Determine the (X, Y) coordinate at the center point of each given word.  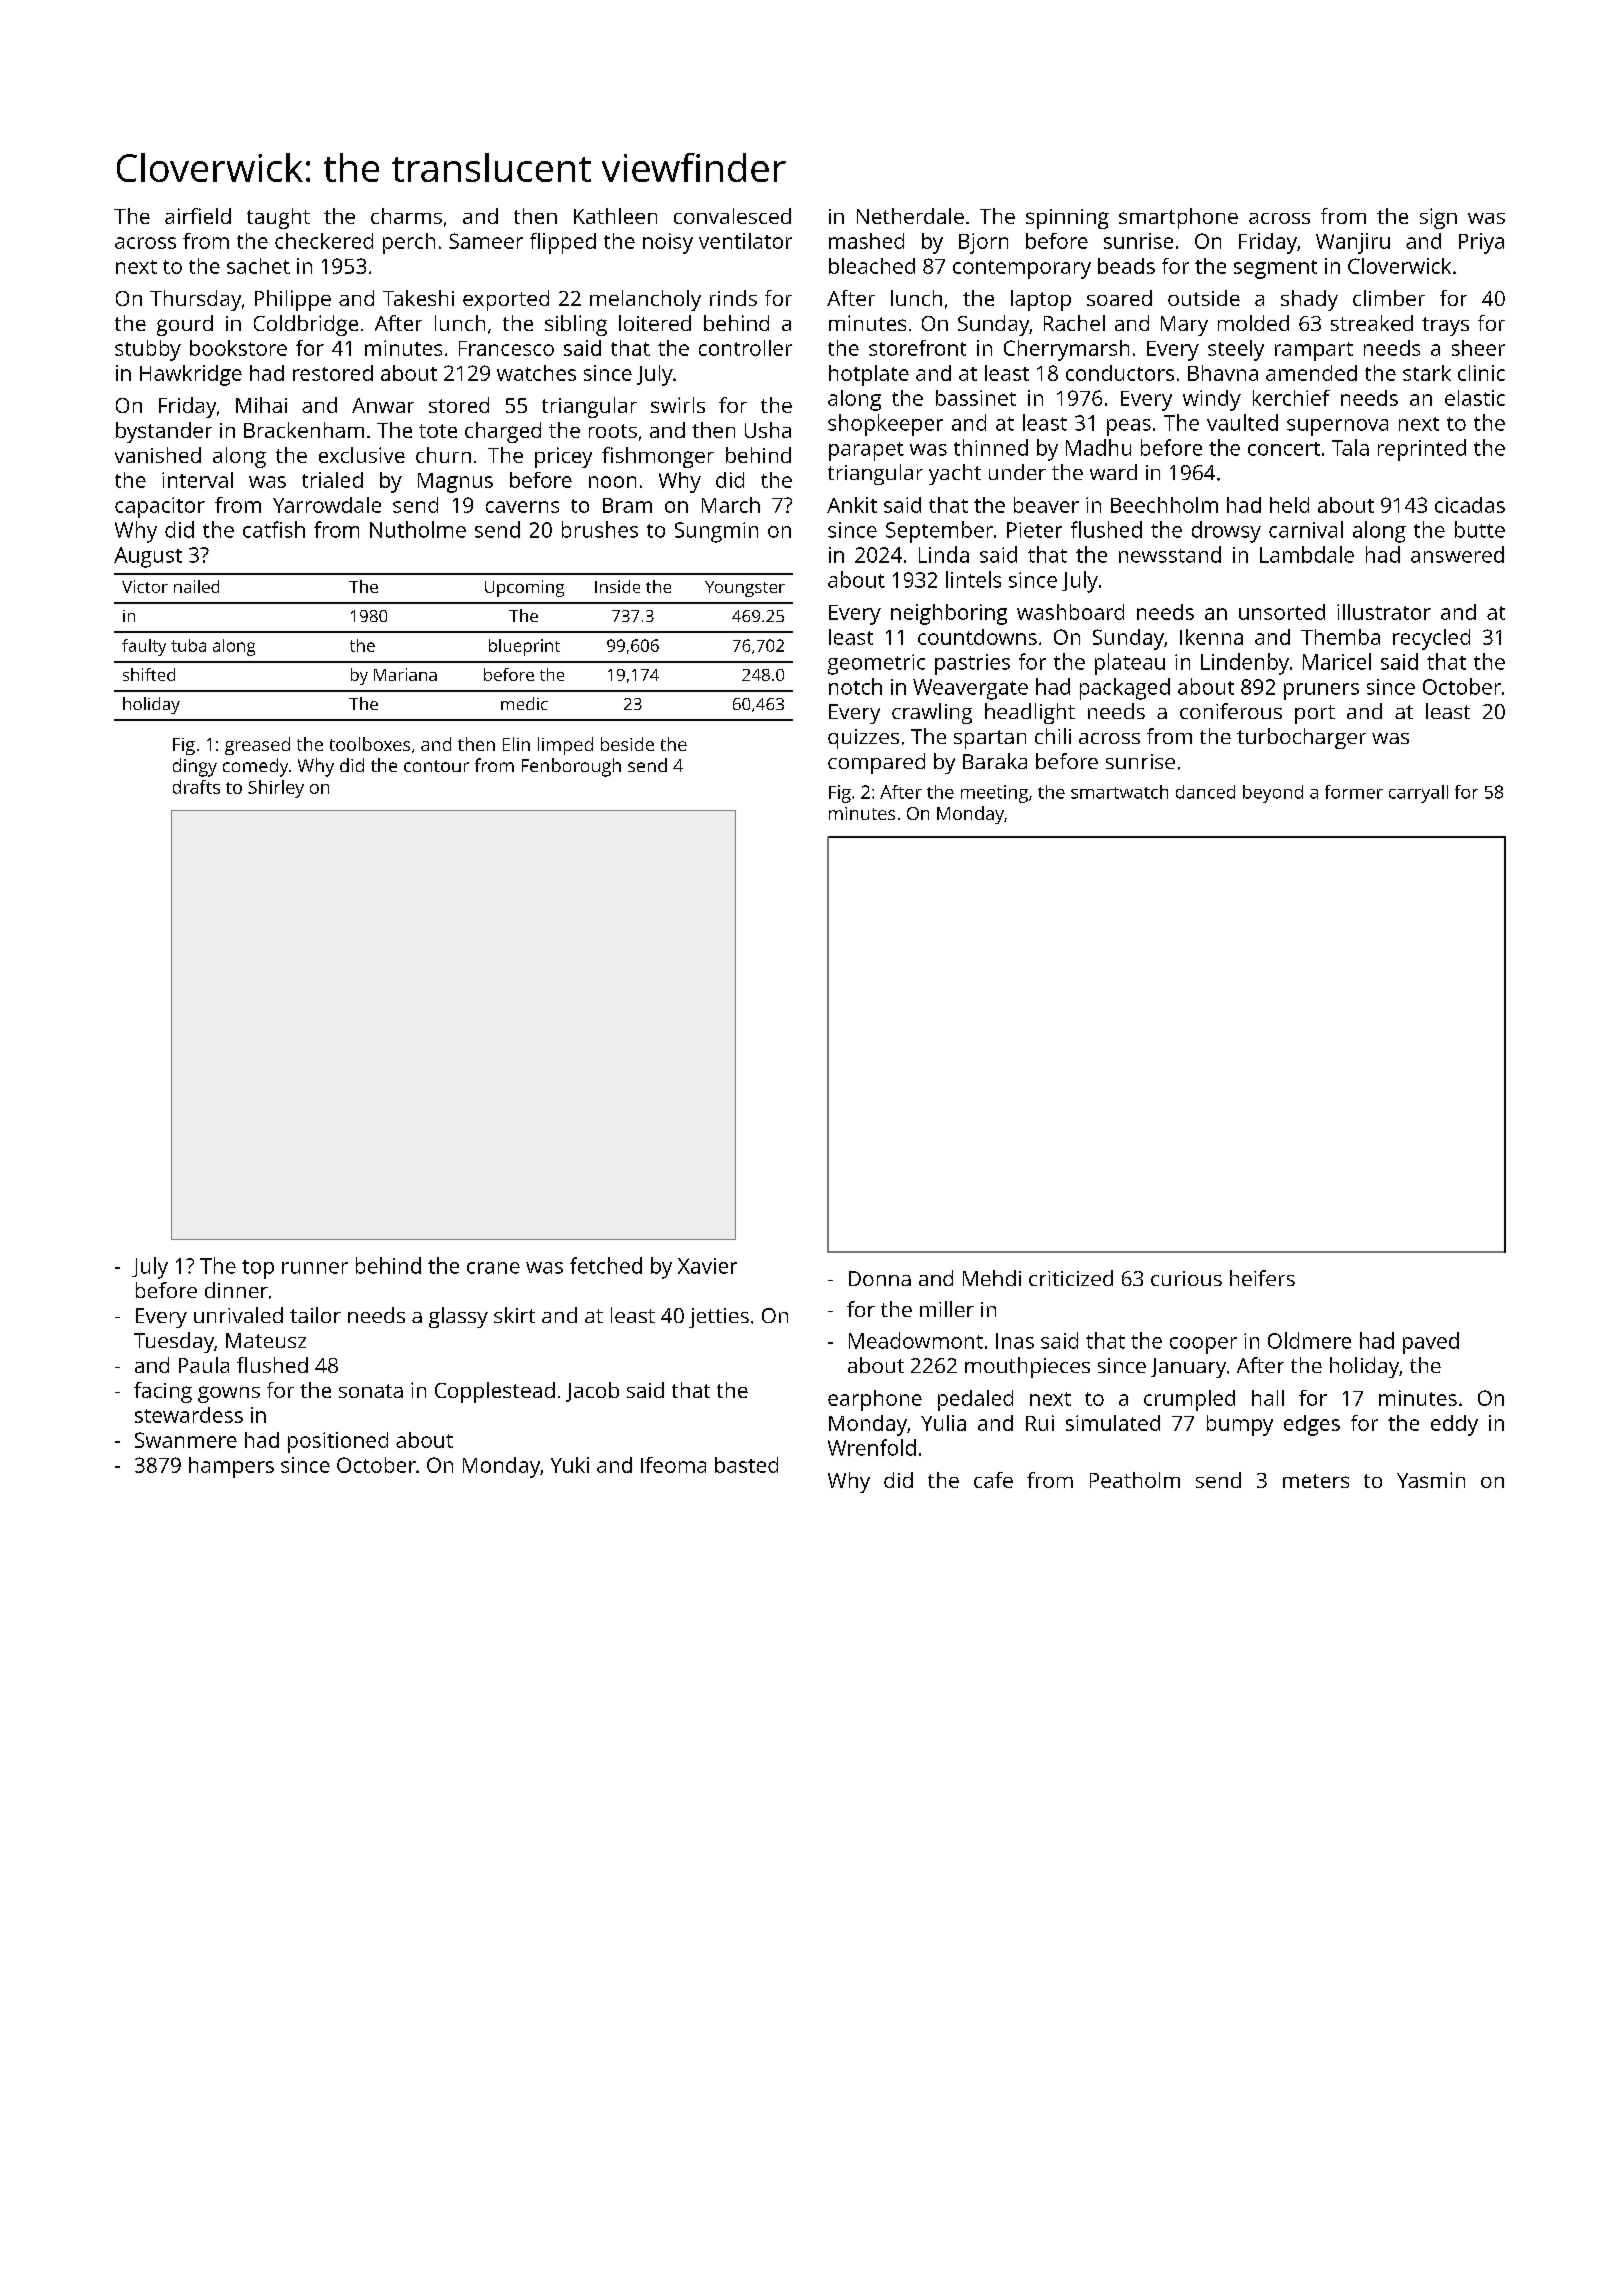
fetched (606, 1265)
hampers (231, 1467)
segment (1275, 269)
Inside (617, 586)
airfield (198, 216)
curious (1186, 1278)
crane (493, 1268)
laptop (1041, 300)
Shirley (276, 789)
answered (1457, 554)
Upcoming (524, 588)
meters (1316, 1481)
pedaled (975, 1400)
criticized (1071, 1278)
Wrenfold (872, 1447)
